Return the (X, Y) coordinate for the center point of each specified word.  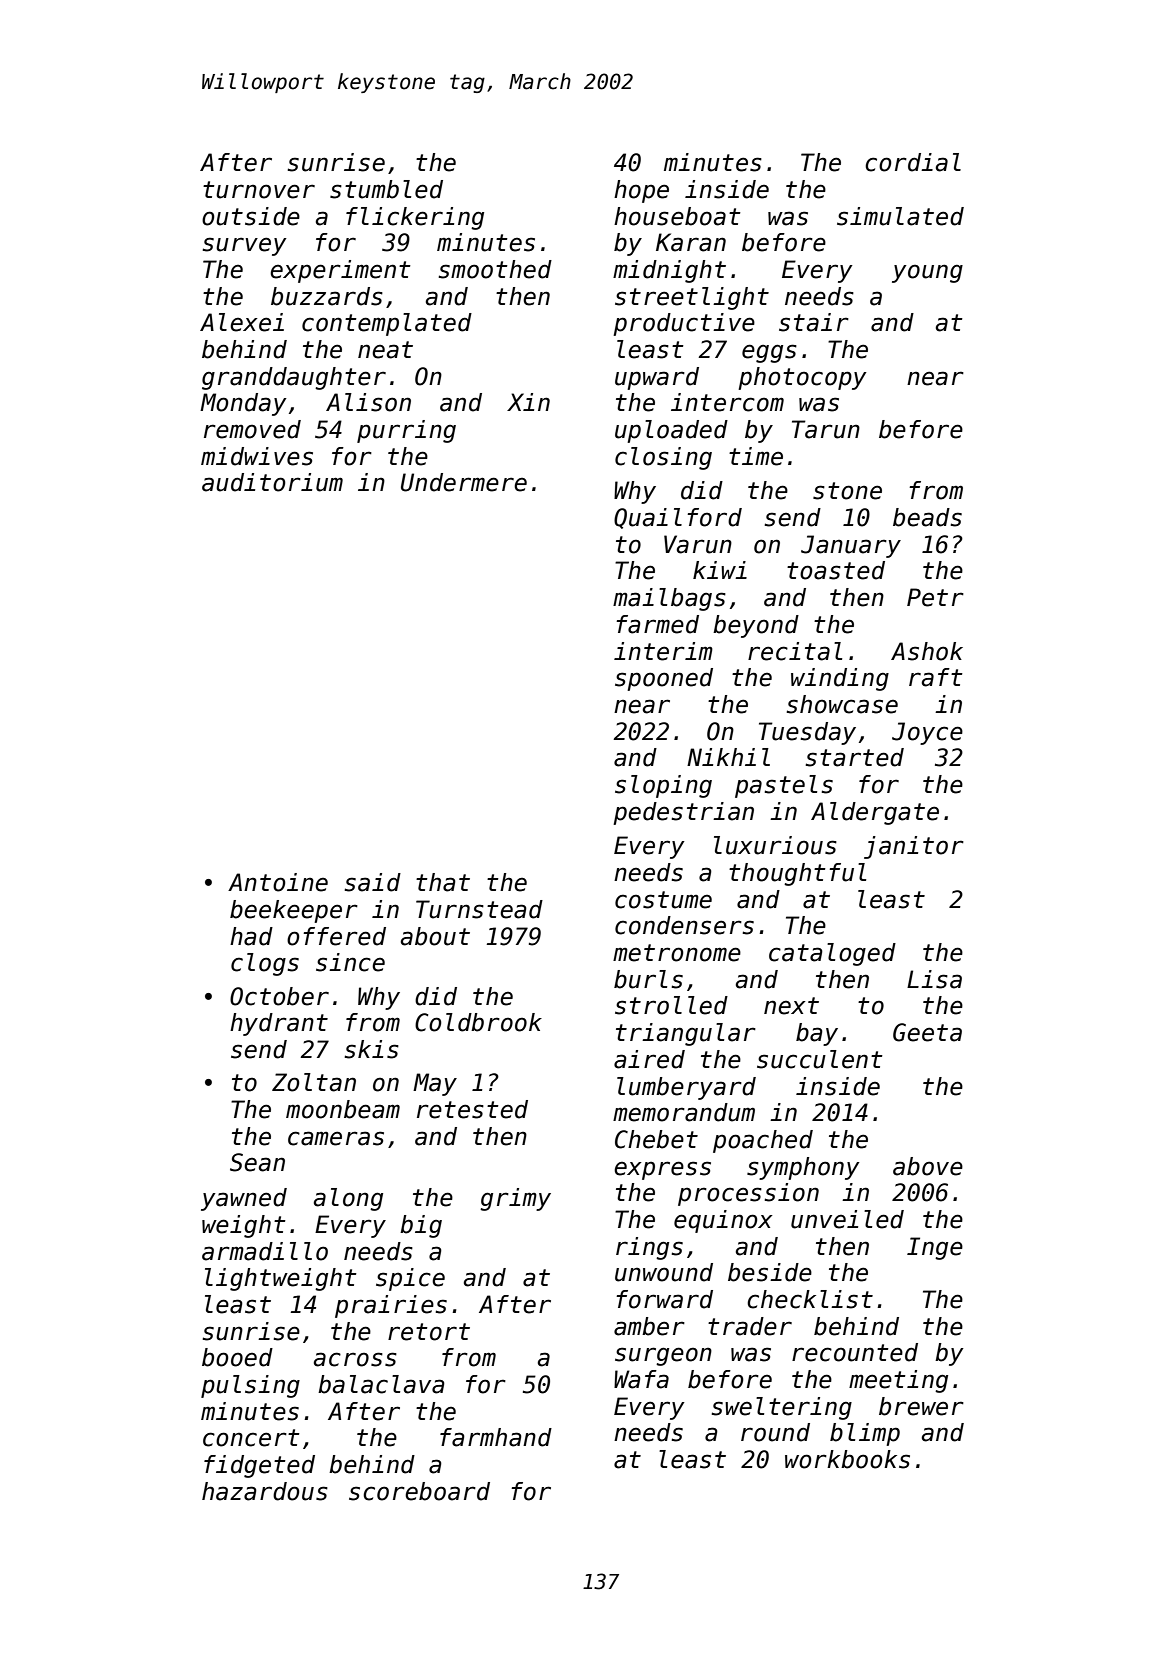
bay (817, 1034)
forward (664, 1299)
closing (663, 458)
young (927, 273)
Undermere (464, 482)
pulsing (250, 1386)
